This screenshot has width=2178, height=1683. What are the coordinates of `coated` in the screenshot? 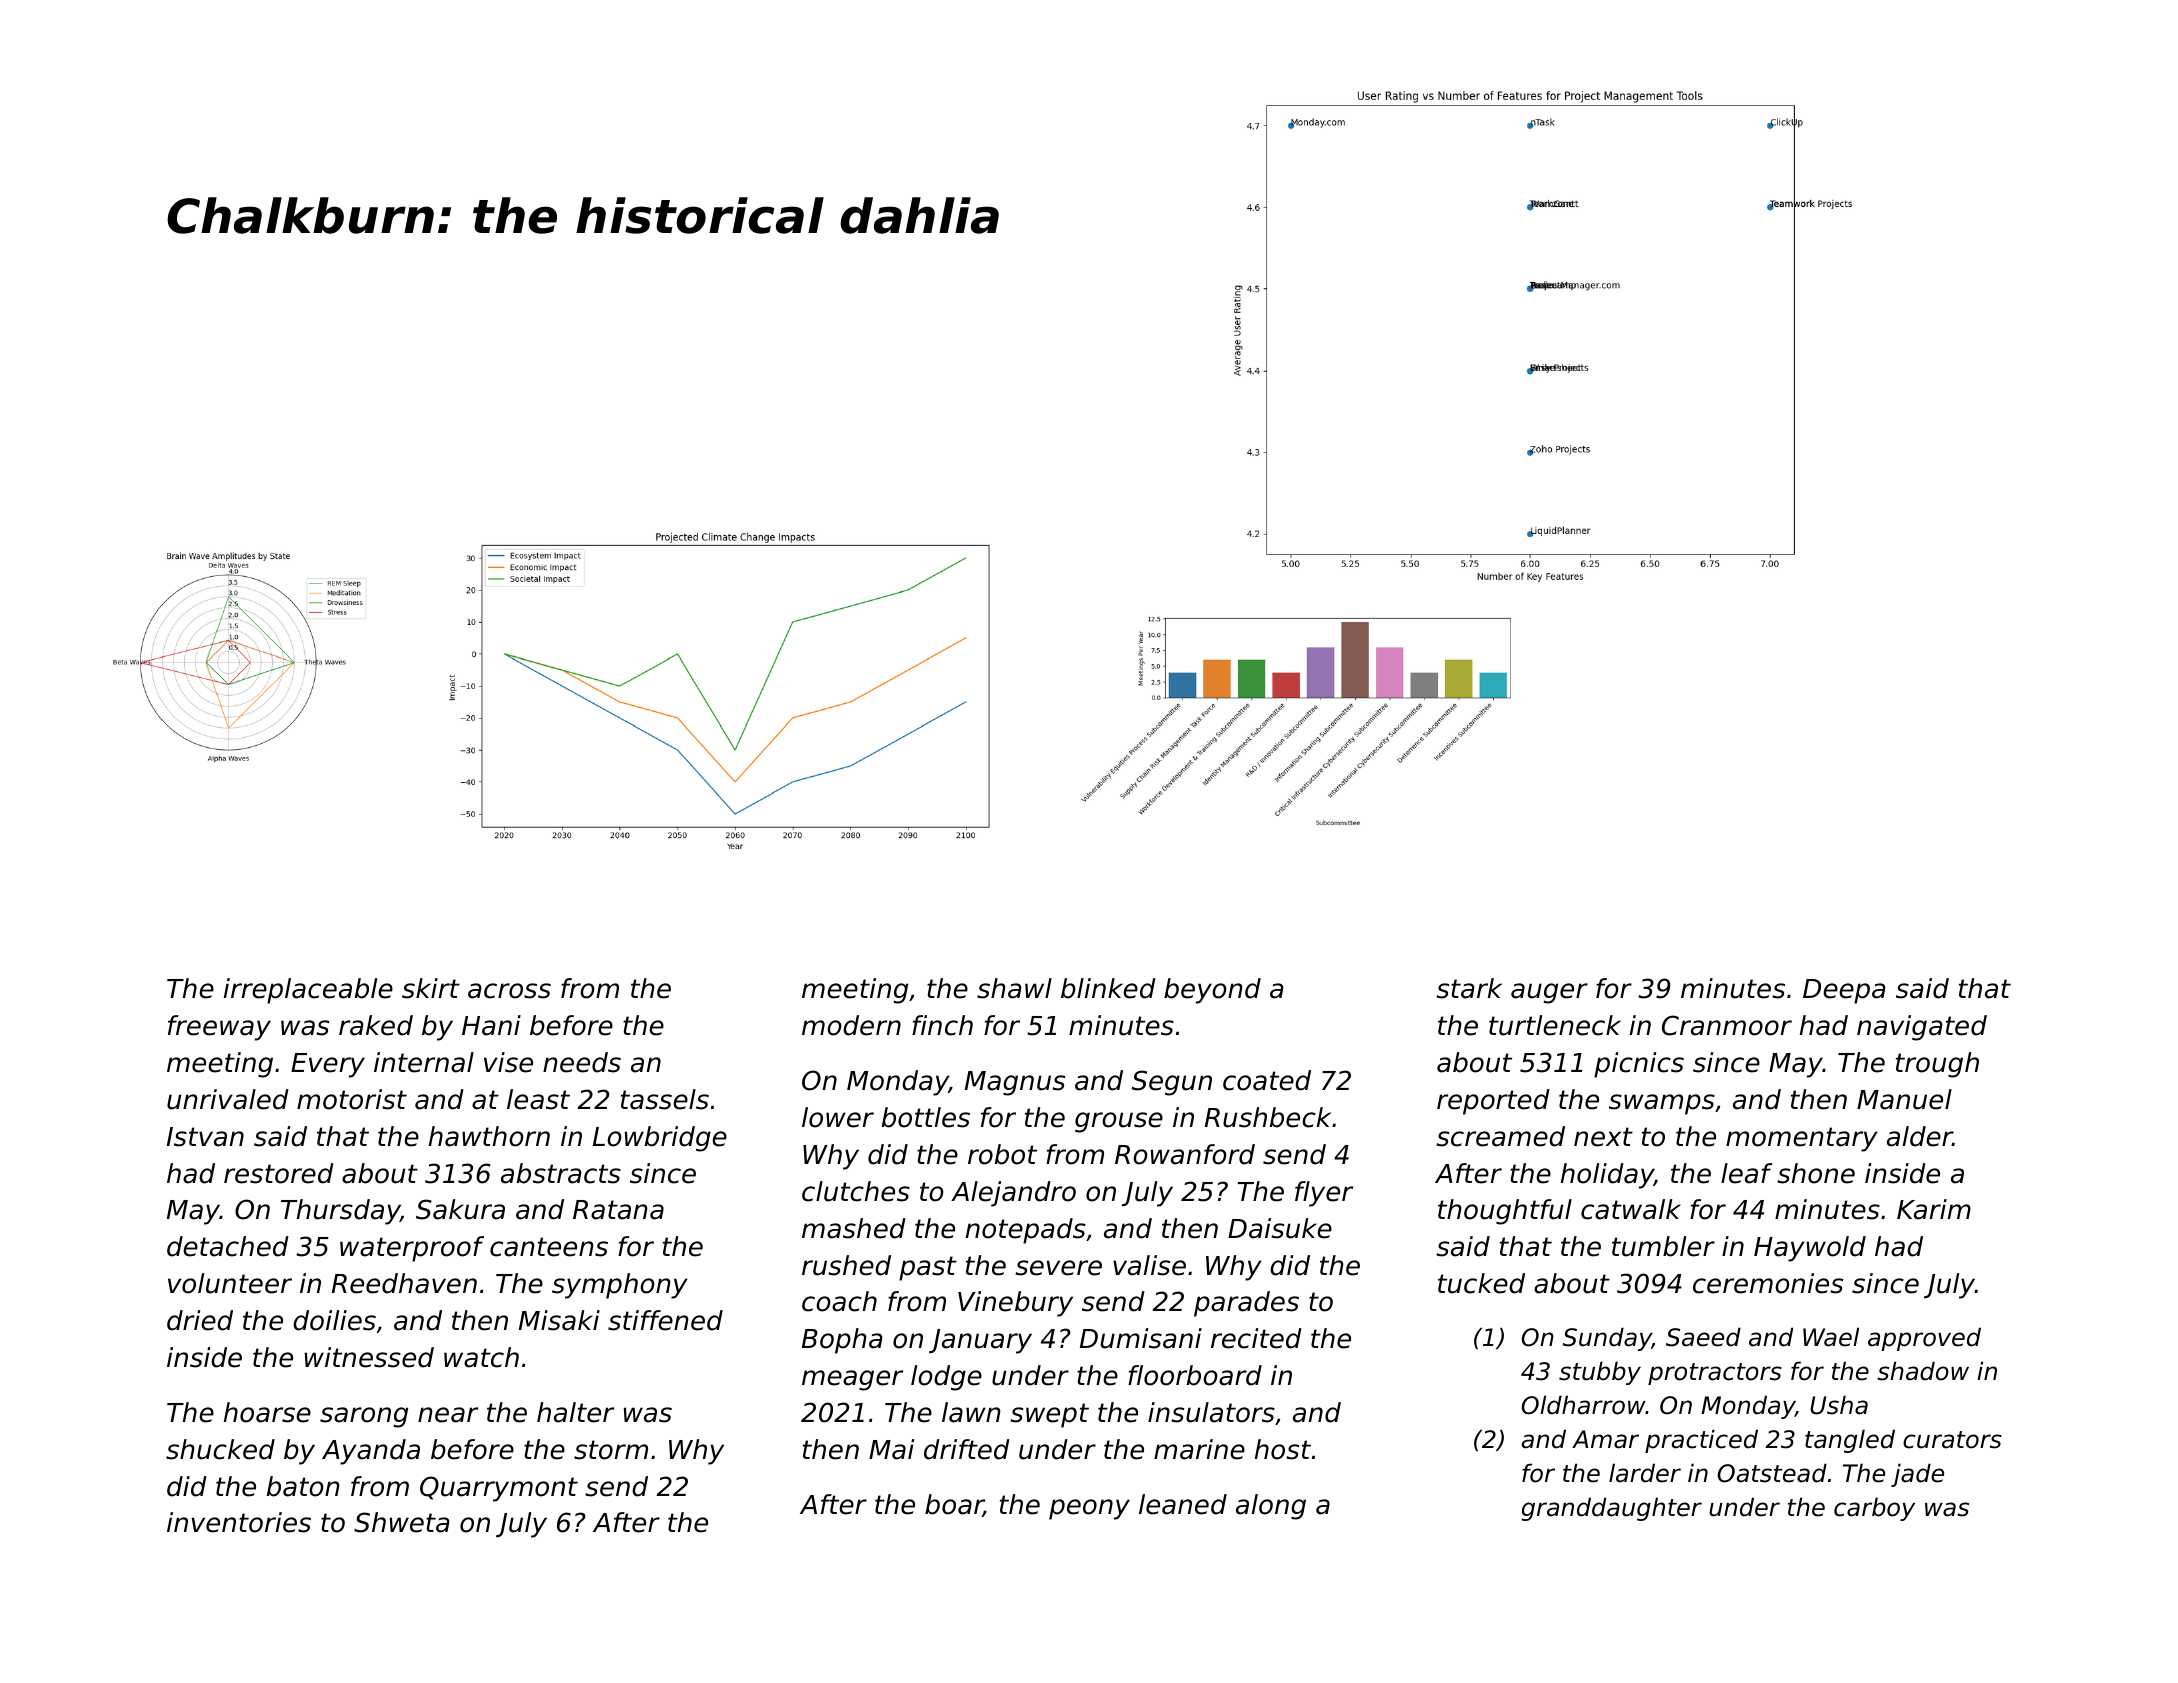 It's located at (1267, 1080).
